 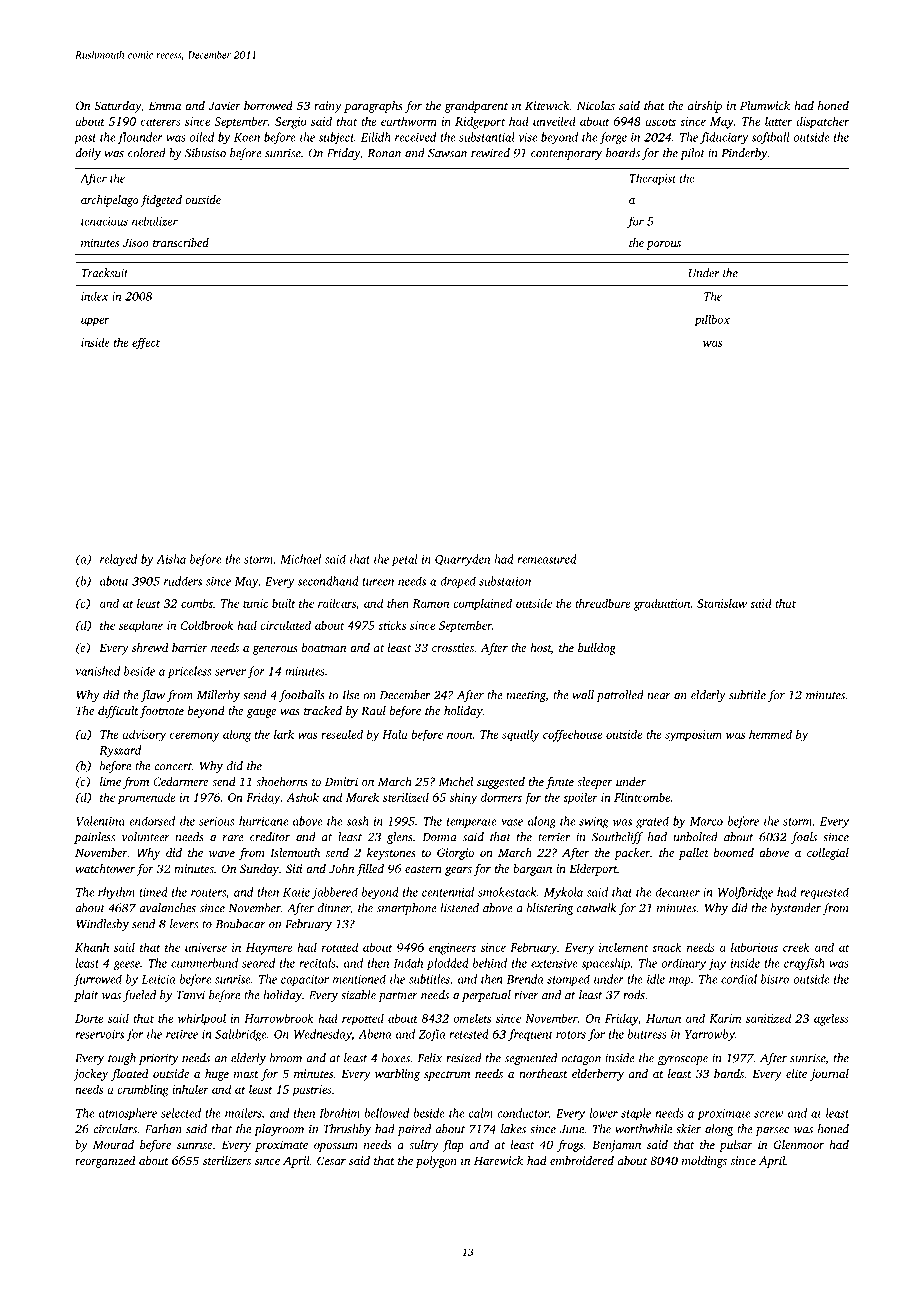 I want to click on Stanislaw, so click(x=722, y=603).
